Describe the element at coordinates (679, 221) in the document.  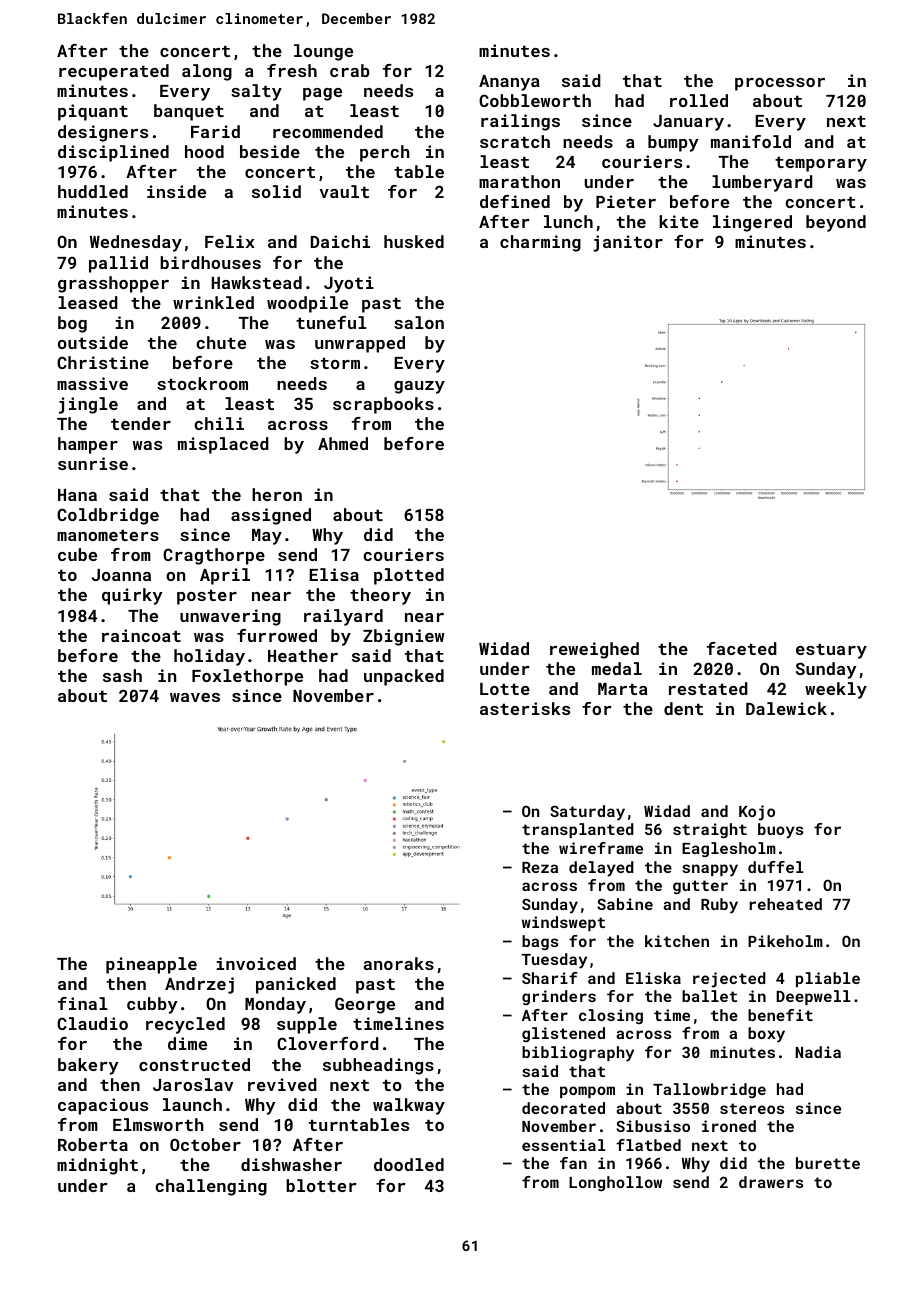
I see `kite` at that location.
